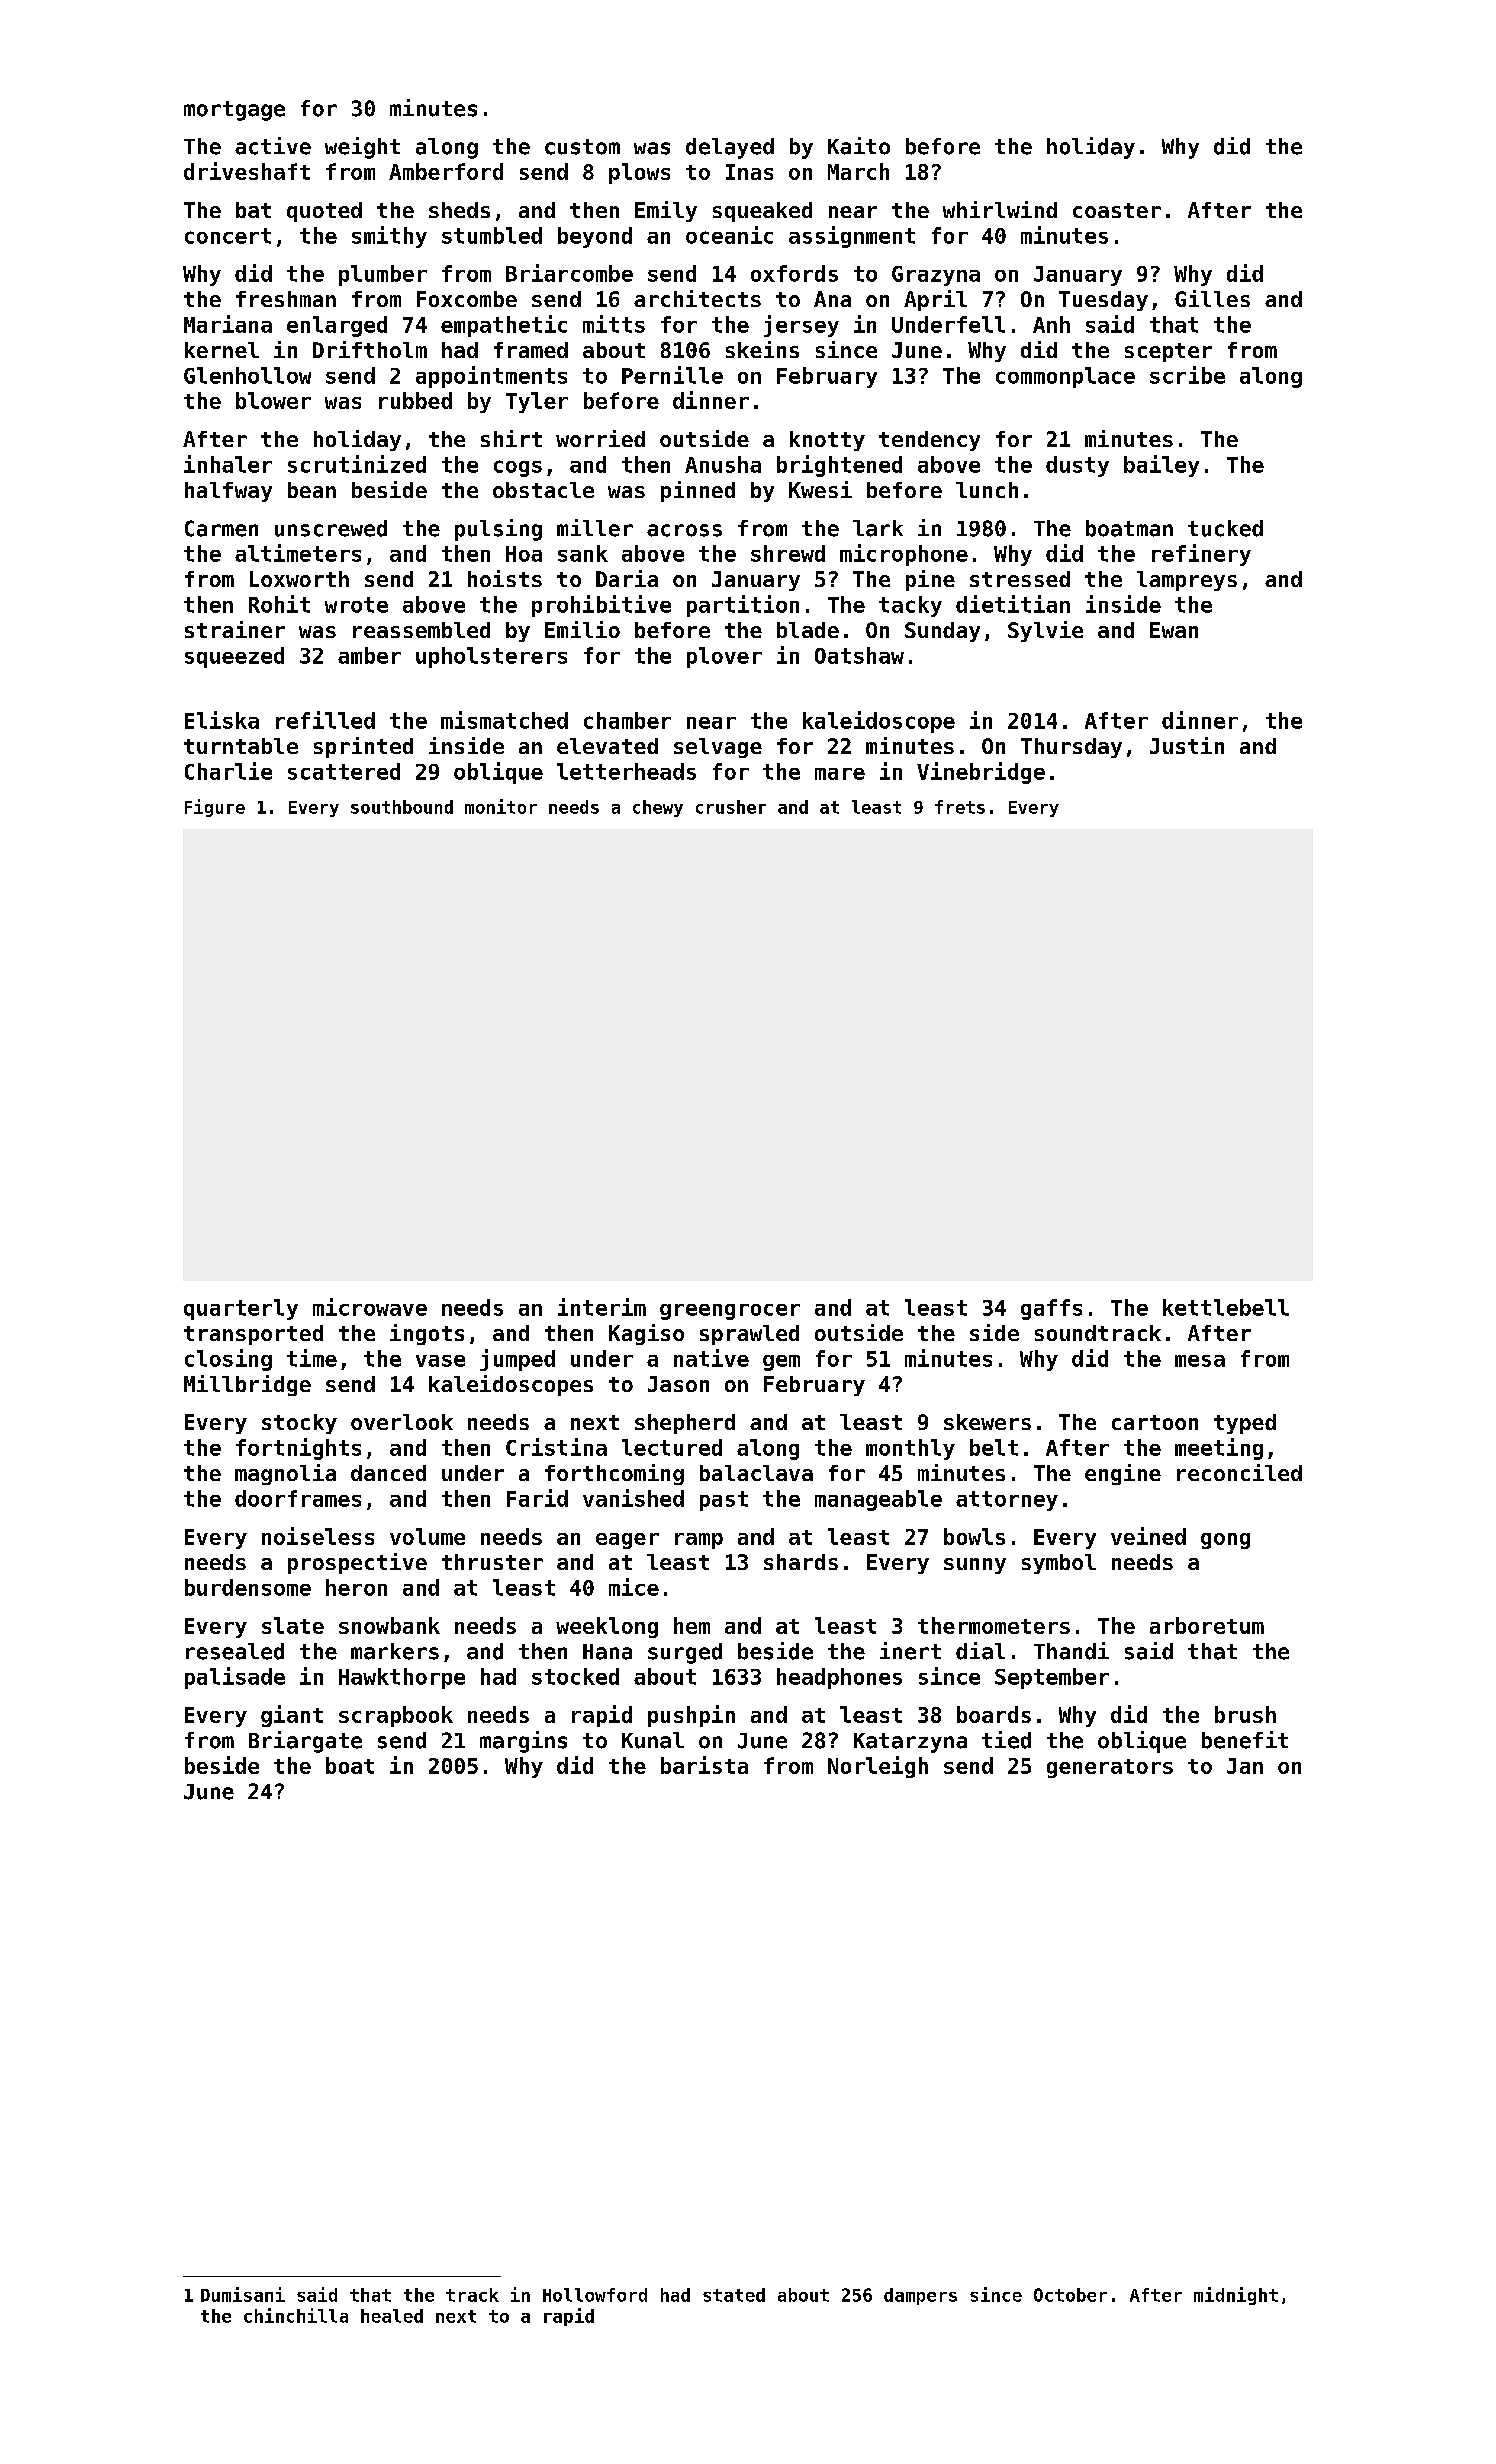 The width and height of the screenshot is (1496, 2464). What do you see at coordinates (392, 2316) in the screenshot?
I see `healed` at bounding box center [392, 2316].
